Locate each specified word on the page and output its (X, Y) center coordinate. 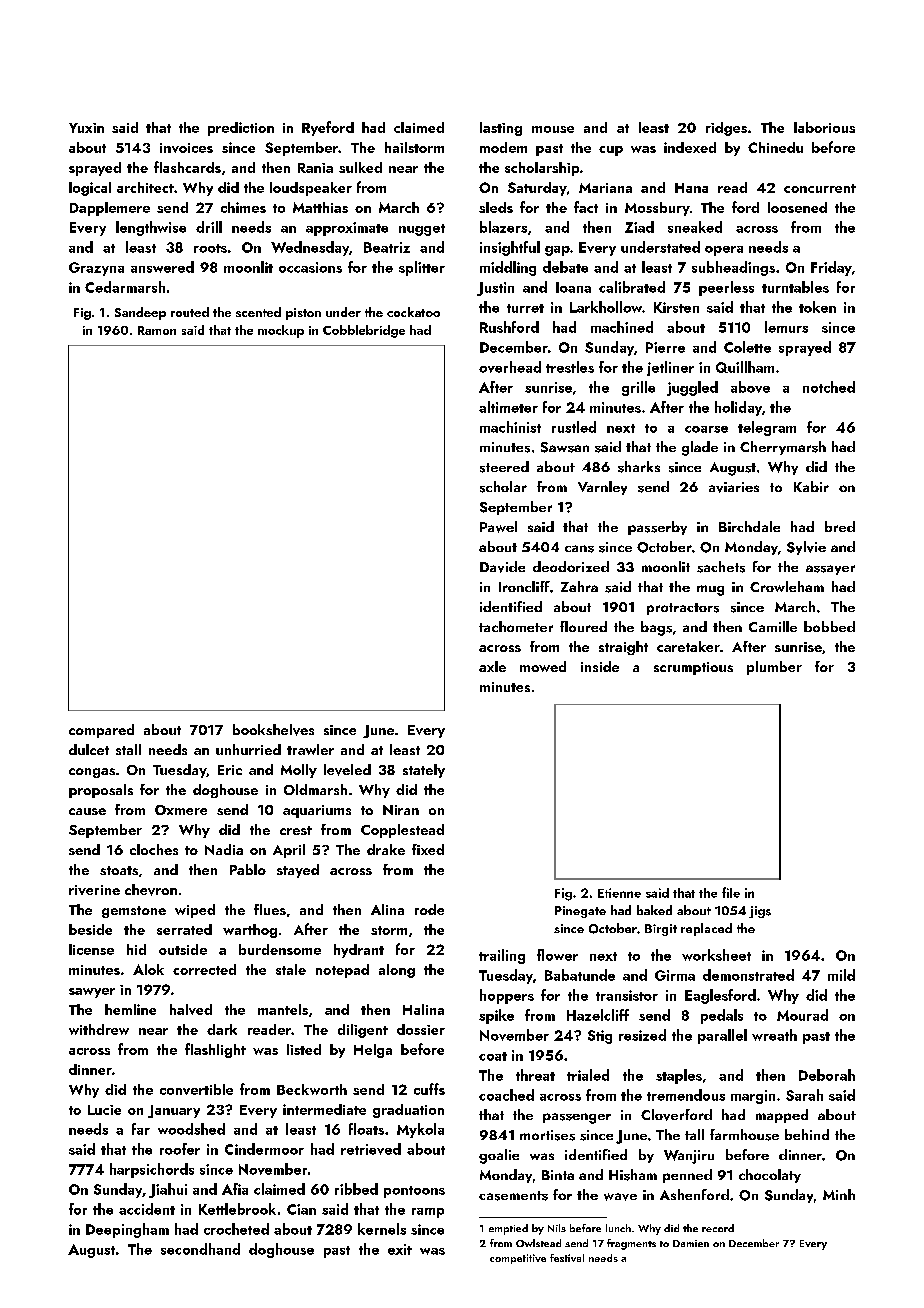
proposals (101, 791)
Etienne (619, 893)
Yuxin (86, 128)
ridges (726, 129)
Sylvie (806, 548)
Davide (502, 567)
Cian (301, 1209)
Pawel (498, 527)
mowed (543, 666)
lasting (501, 129)
